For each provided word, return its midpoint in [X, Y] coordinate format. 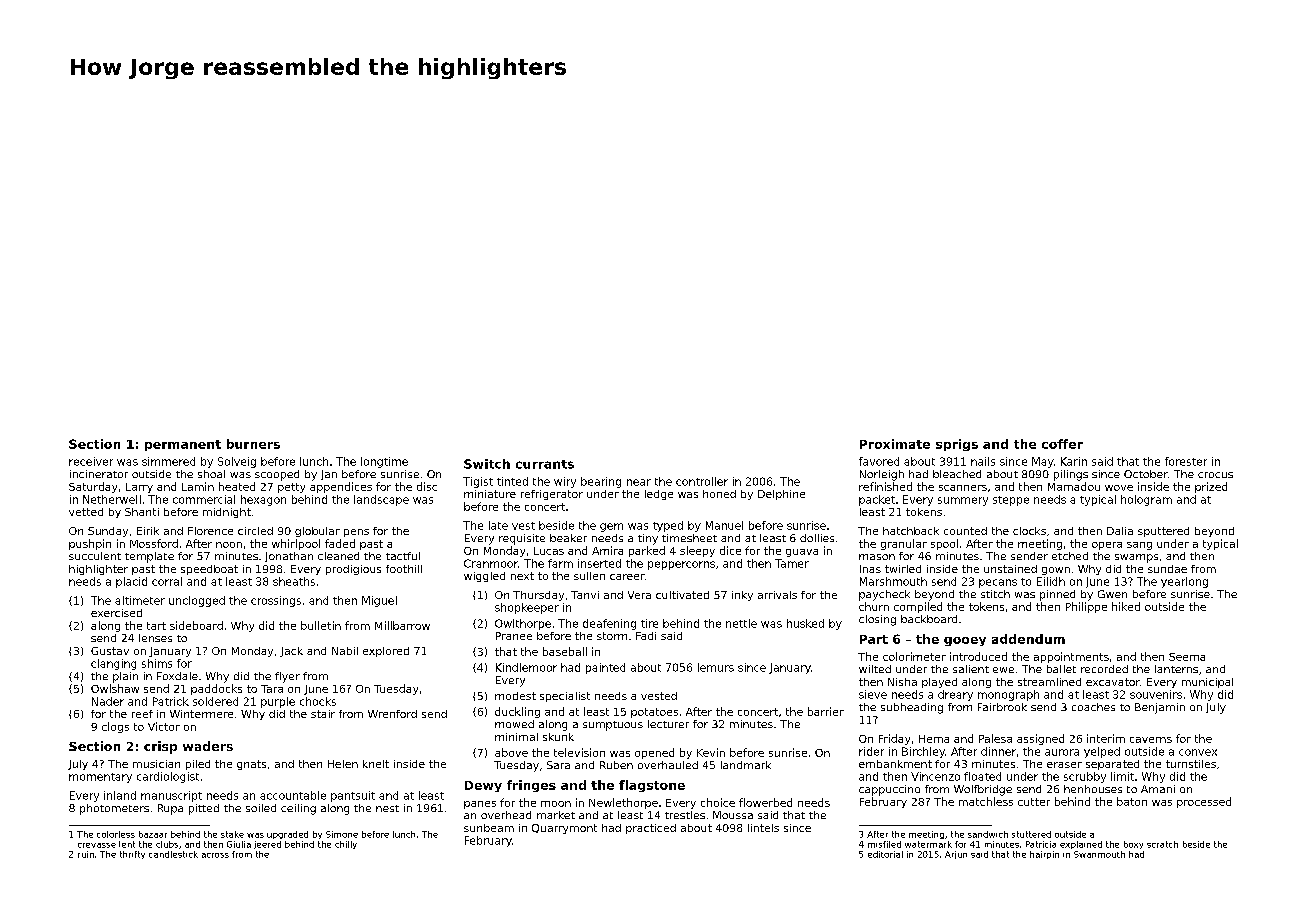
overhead [506, 815]
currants [545, 464]
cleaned [338, 556]
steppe [1011, 501]
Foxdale [177, 676]
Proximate [895, 444]
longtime [384, 462]
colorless [116, 834]
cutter [1034, 802]
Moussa [733, 815]
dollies [817, 538]
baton [1132, 801]
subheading [912, 708]
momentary [100, 778]
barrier [826, 711]
